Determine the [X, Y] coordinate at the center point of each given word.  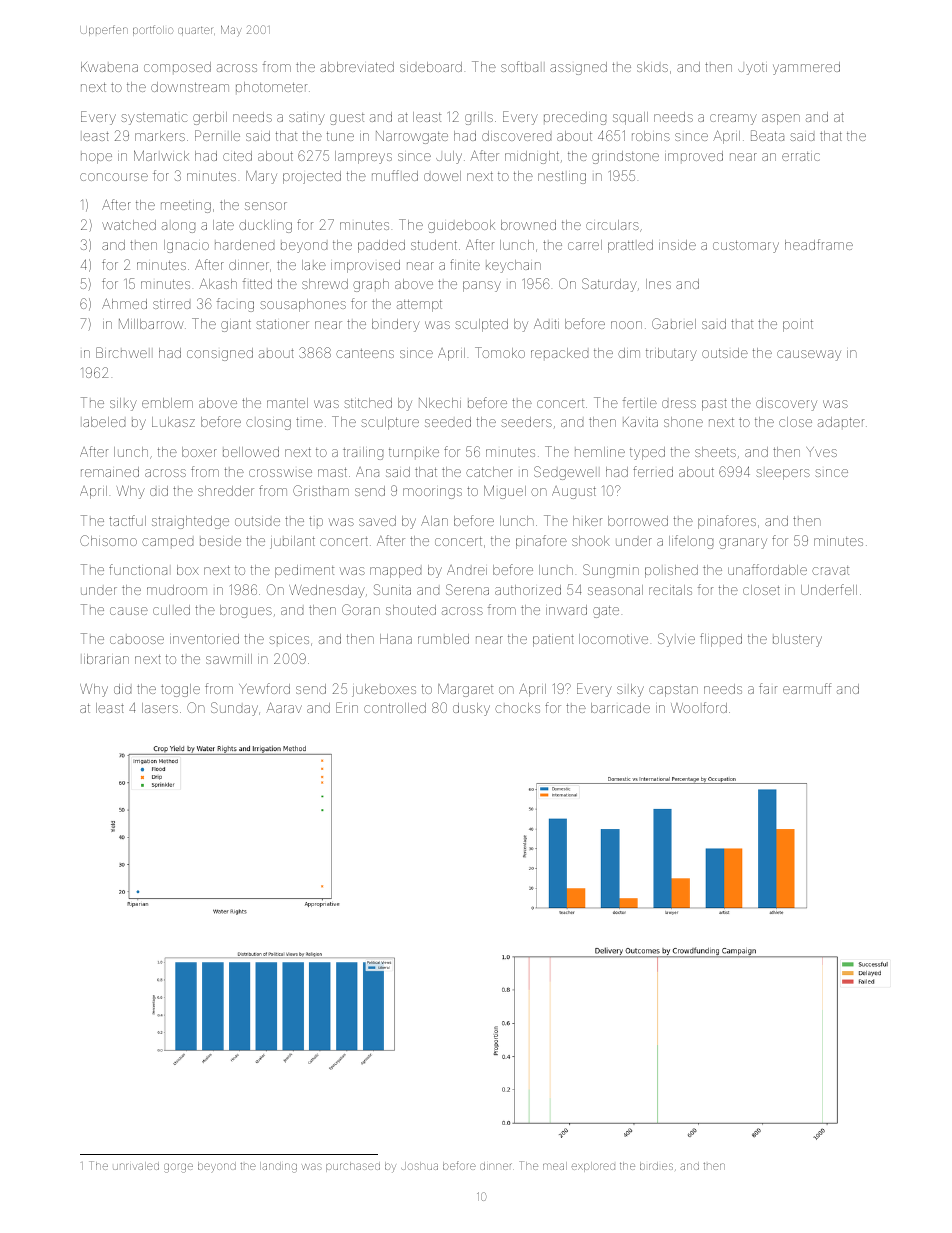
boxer [199, 452]
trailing [363, 453]
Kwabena [109, 67]
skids [652, 67]
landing [278, 1167]
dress [679, 404]
